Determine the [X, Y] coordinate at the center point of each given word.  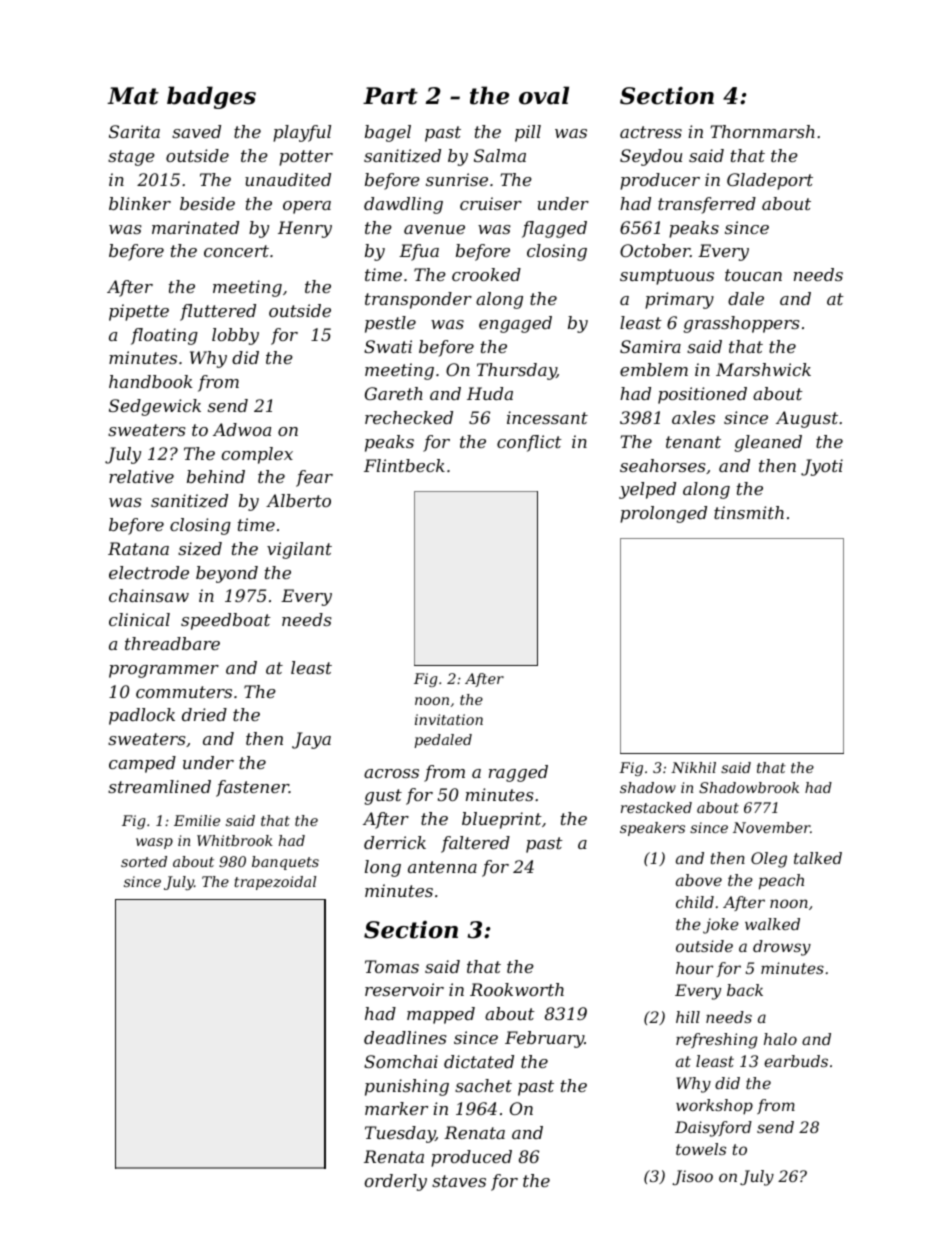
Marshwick [763, 369]
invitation [449, 719]
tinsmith [749, 512]
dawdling [403, 205]
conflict [529, 443]
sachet [483, 1085]
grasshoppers [741, 324]
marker [396, 1108]
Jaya [311, 740]
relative [141, 476]
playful [302, 133]
